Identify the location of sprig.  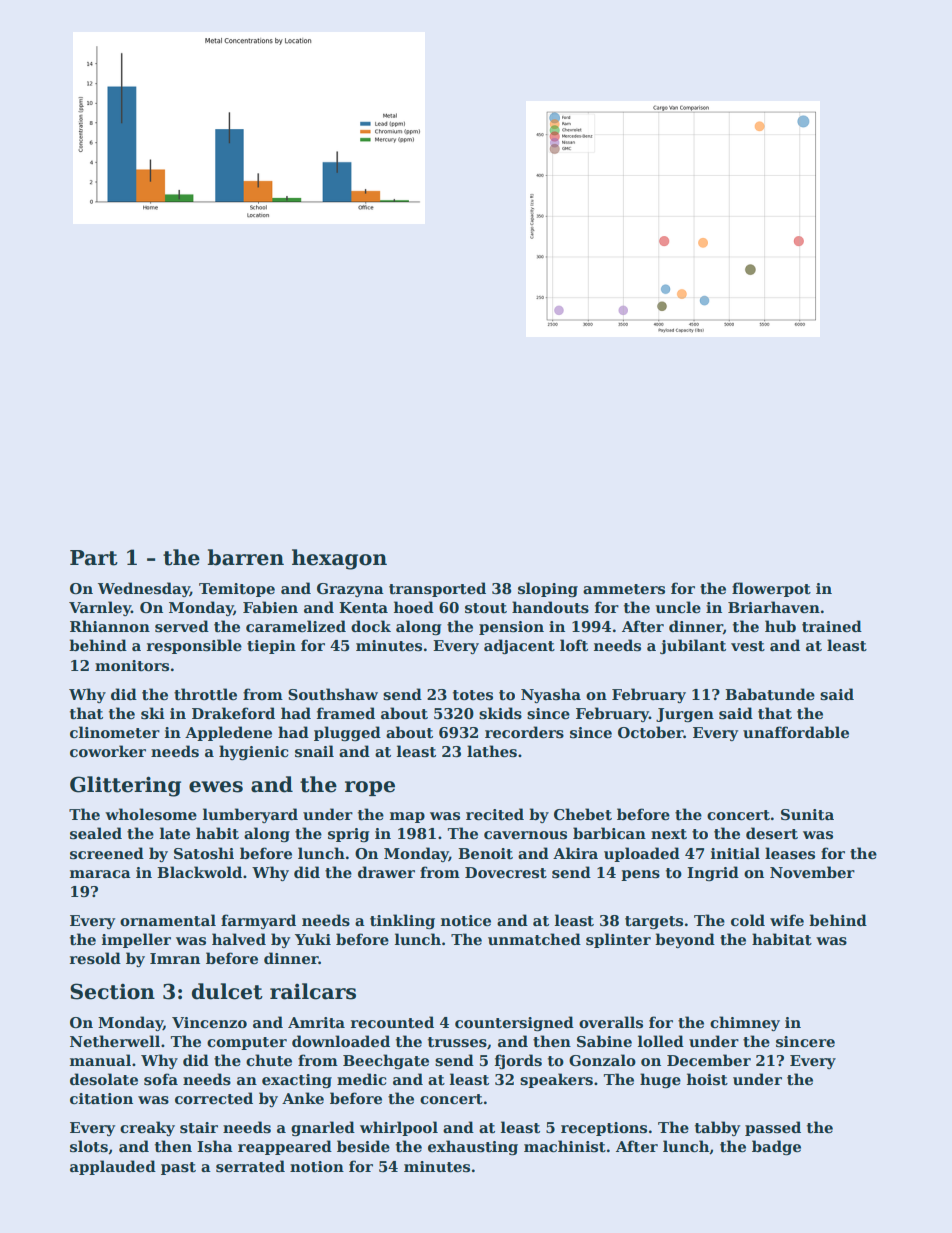
(349, 835).
